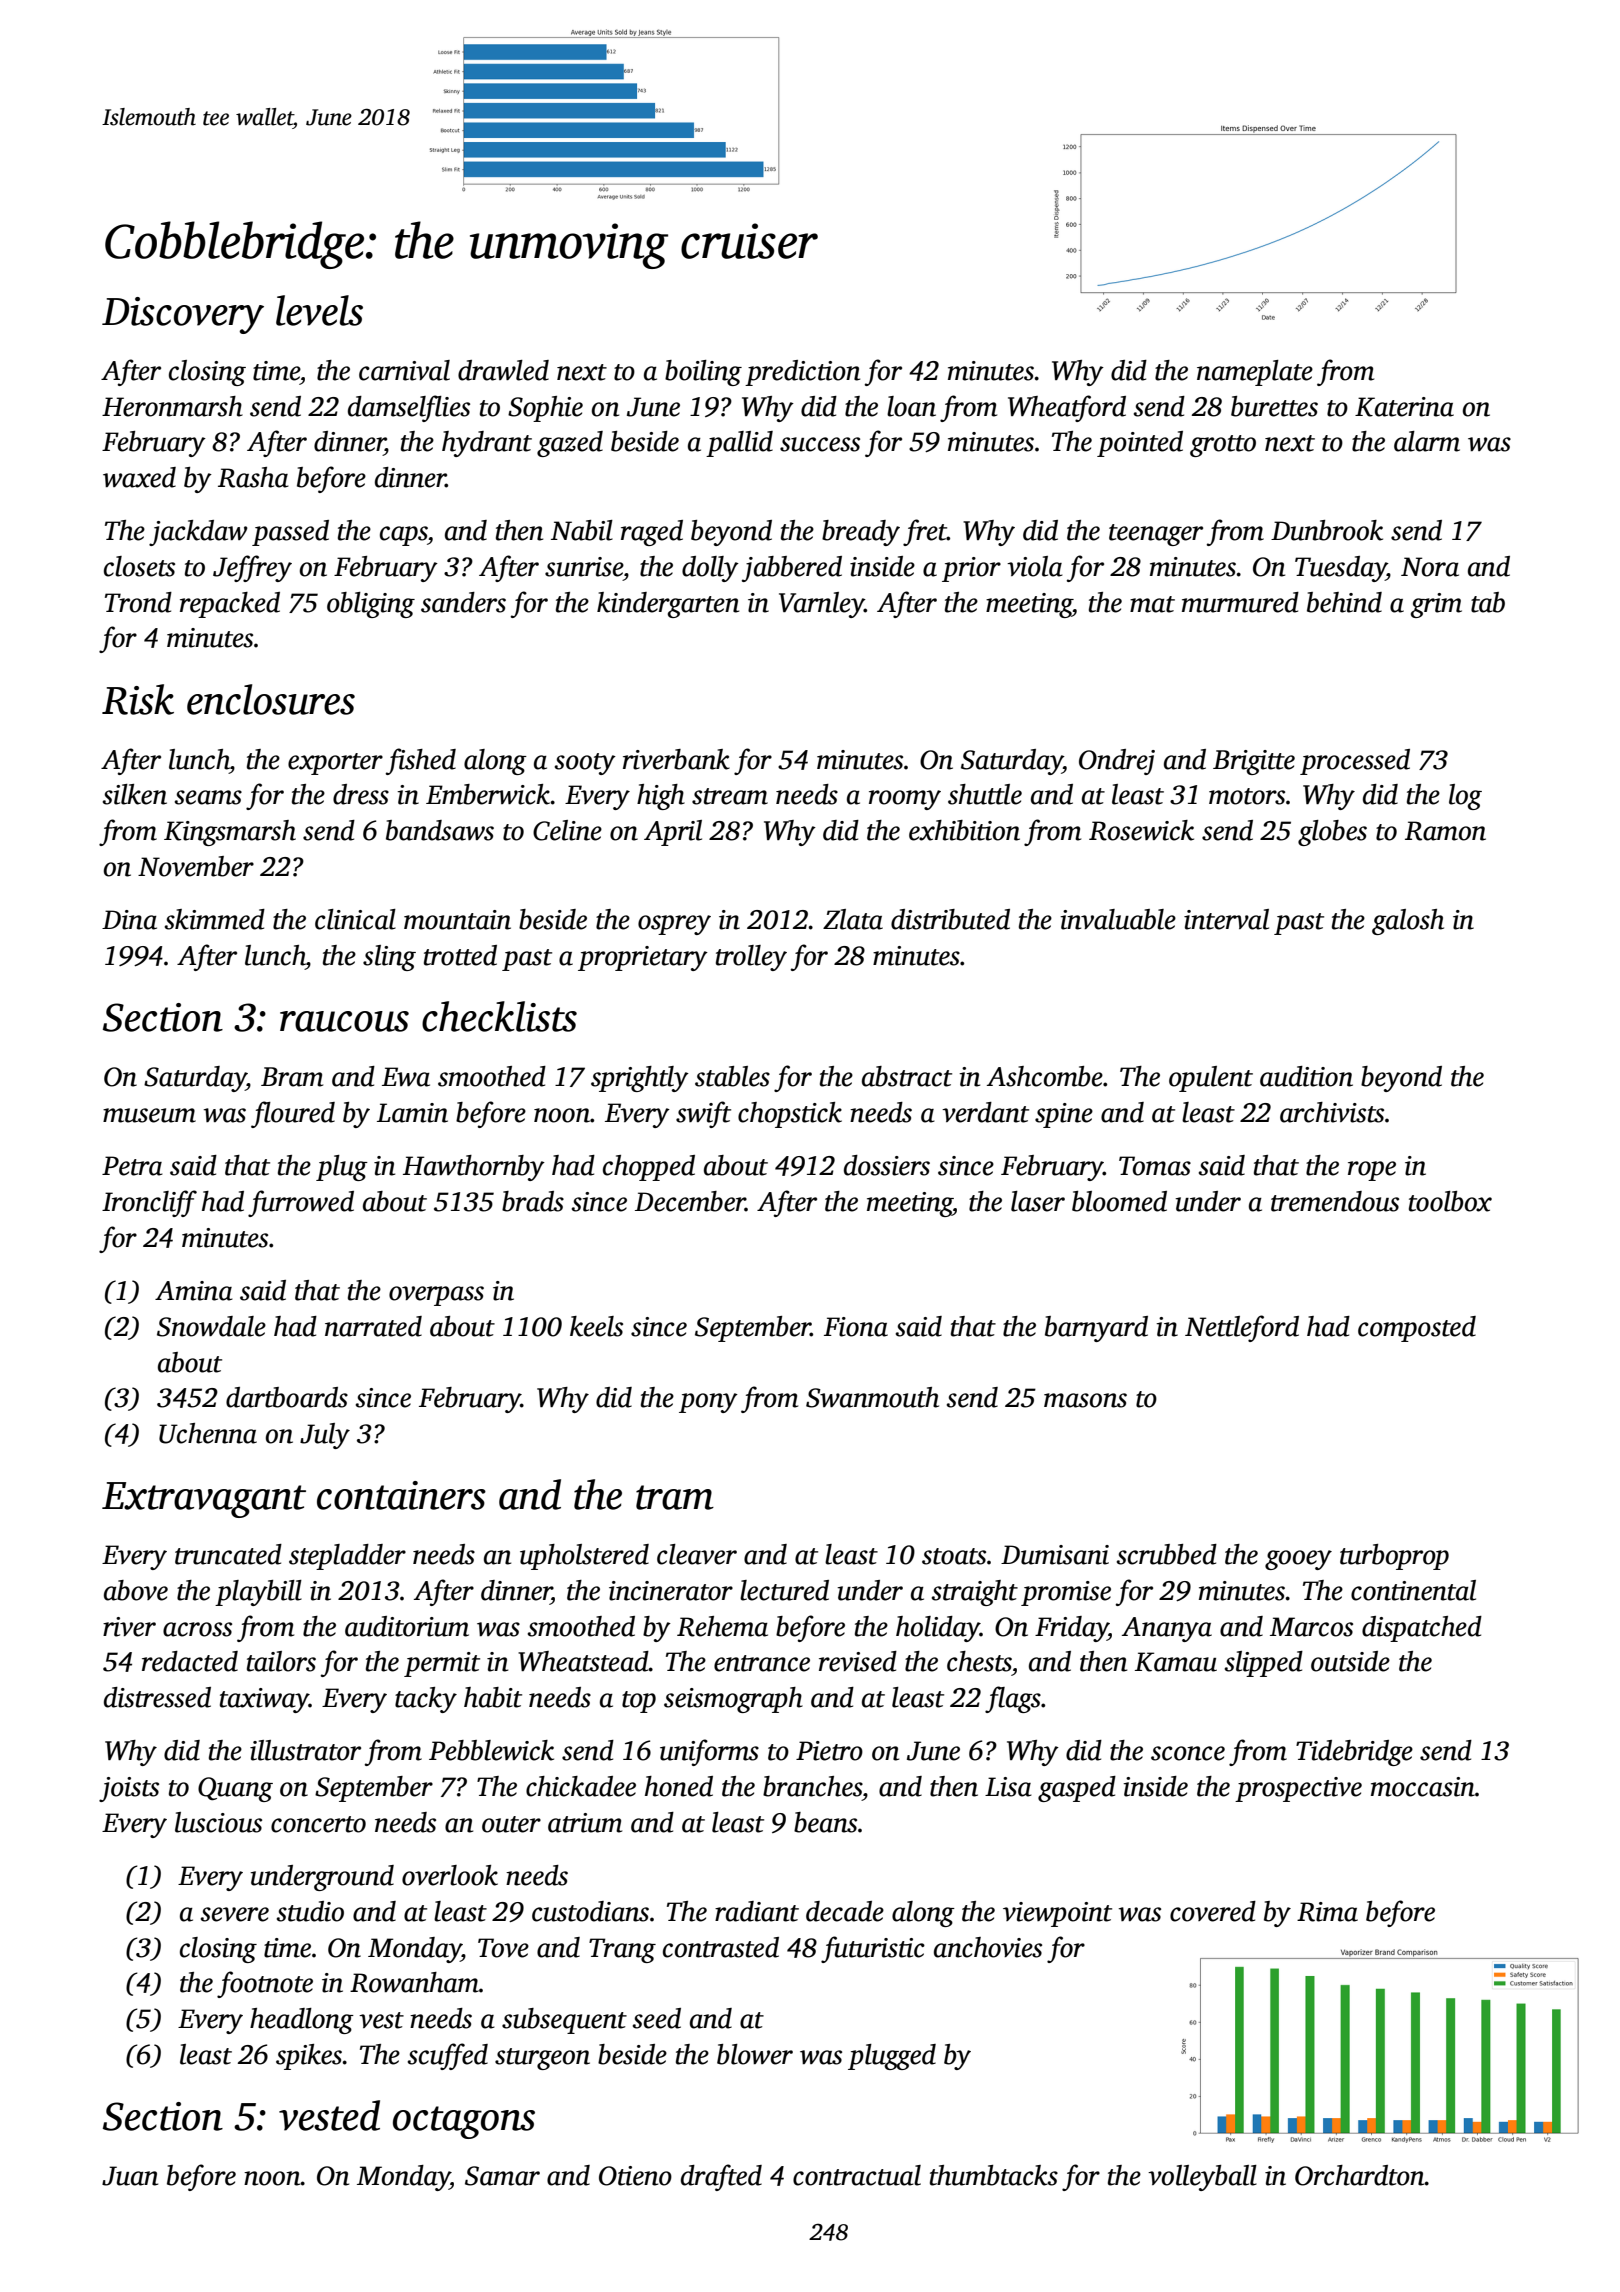 Image resolution: width=1620 pixels, height=2292 pixels. I want to click on opulent, so click(1211, 1079).
